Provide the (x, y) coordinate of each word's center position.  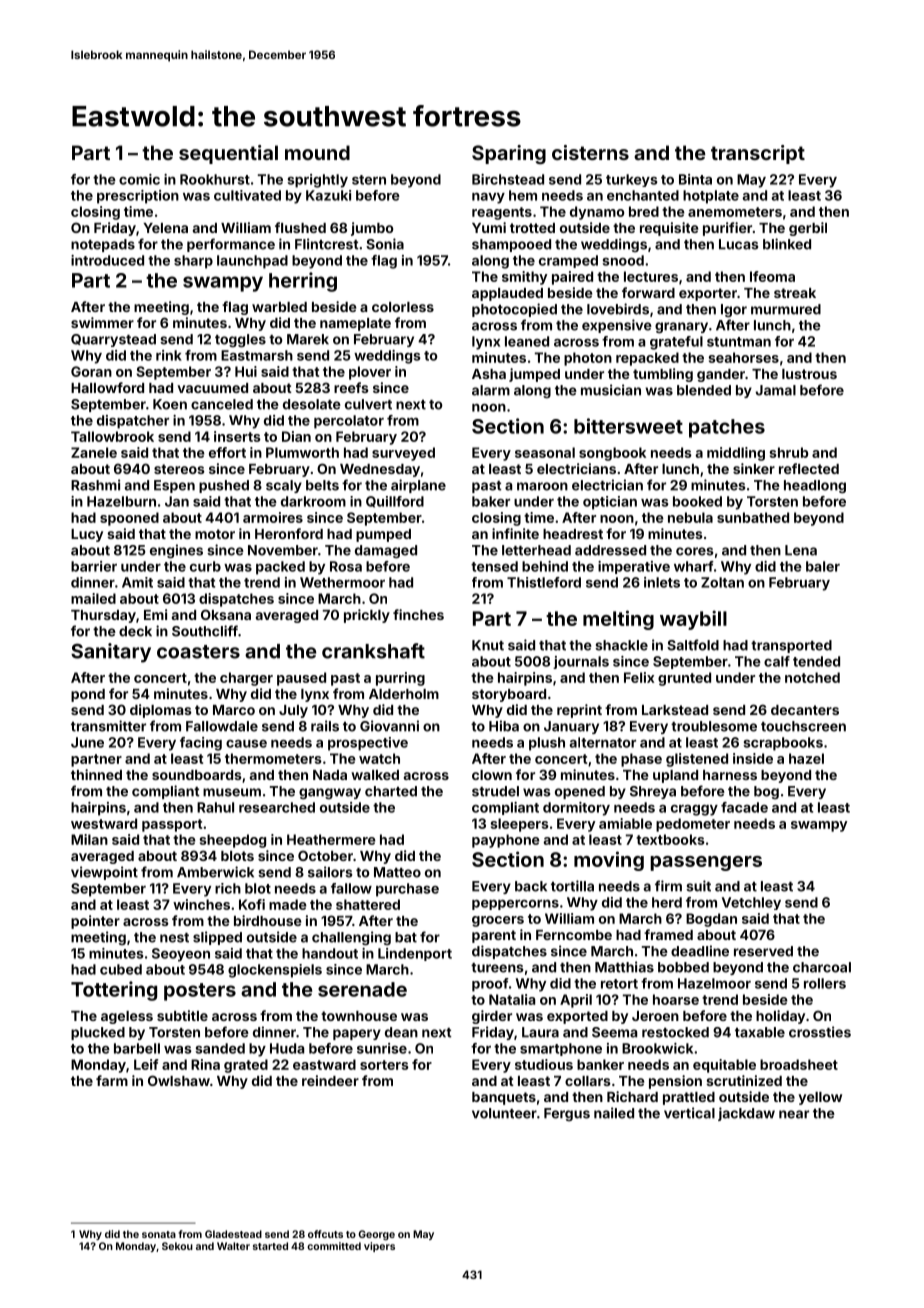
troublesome (714, 726)
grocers (498, 921)
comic (139, 179)
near (794, 1114)
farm (112, 1080)
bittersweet (628, 426)
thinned (96, 774)
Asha (489, 374)
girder (492, 1017)
